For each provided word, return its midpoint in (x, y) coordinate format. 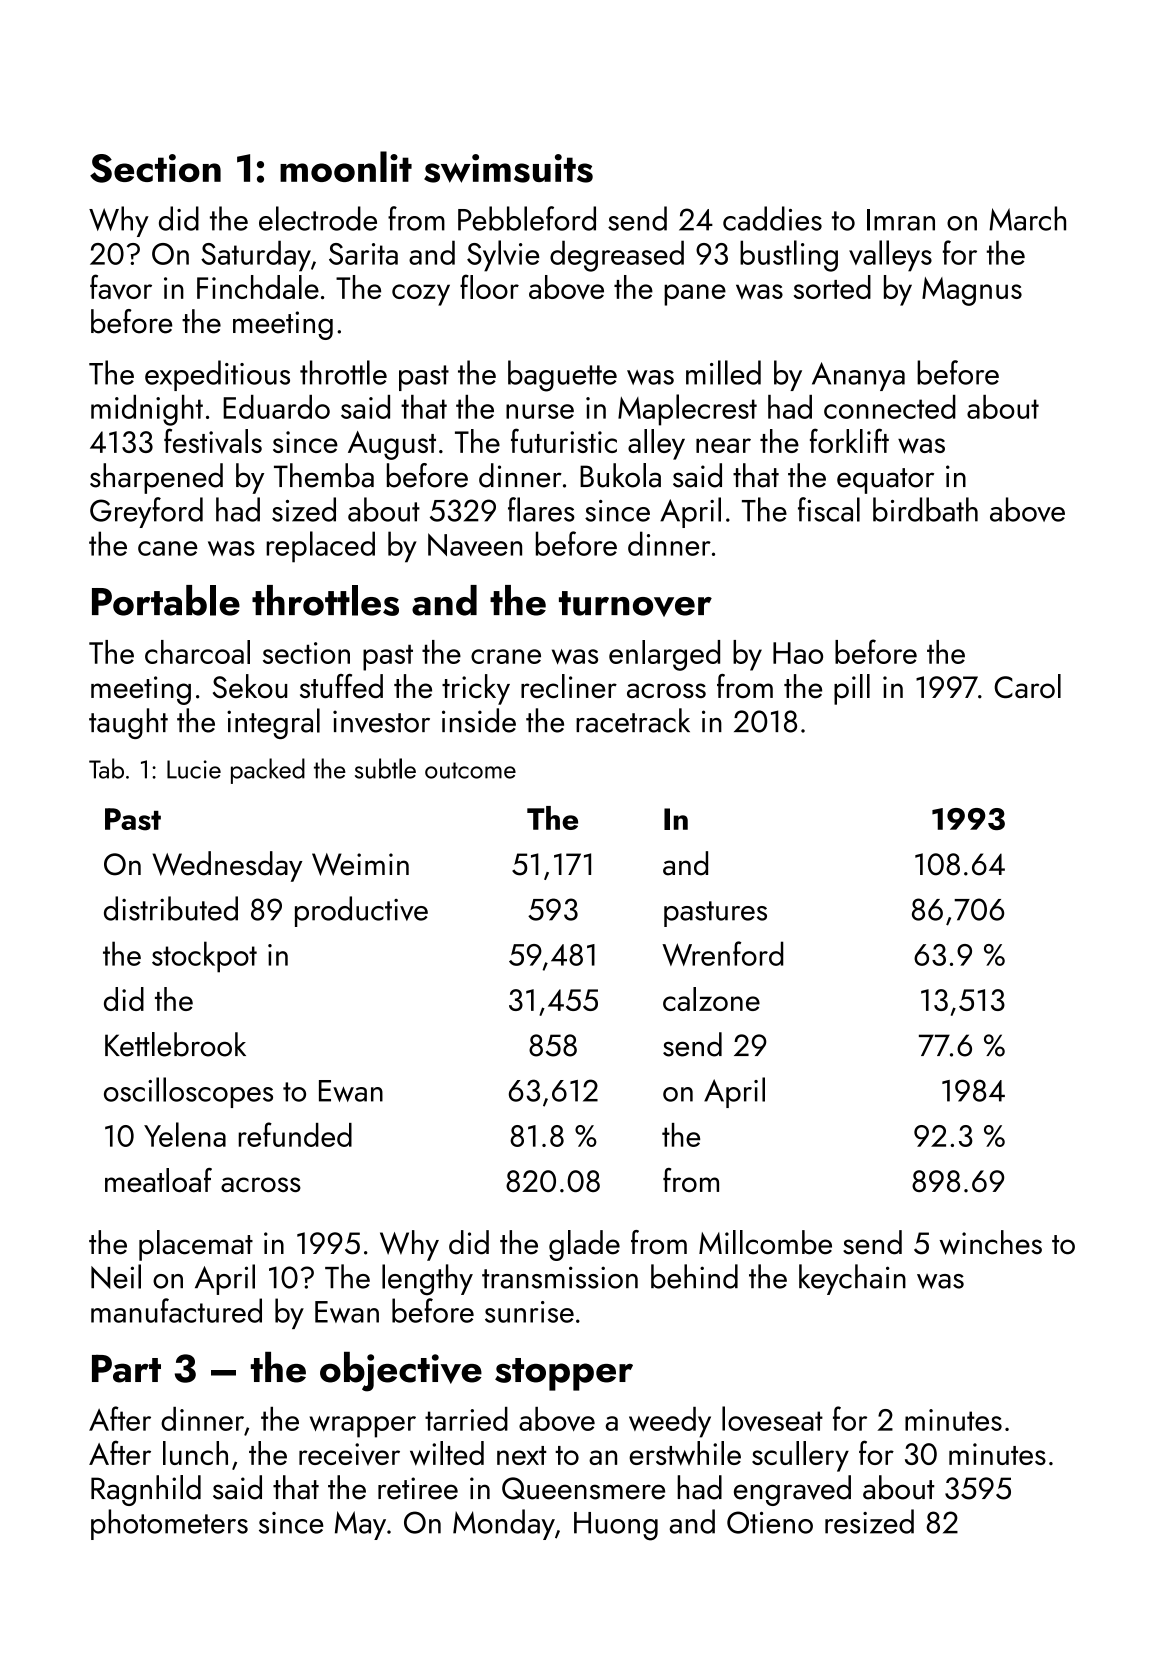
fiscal (829, 509)
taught (128, 723)
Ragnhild (146, 1490)
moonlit (346, 166)
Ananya (858, 376)
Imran (901, 220)
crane (506, 656)
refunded (295, 1134)
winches (990, 1242)
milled (723, 372)
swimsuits (508, 168)
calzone (711, 999)
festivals (213, 441)
